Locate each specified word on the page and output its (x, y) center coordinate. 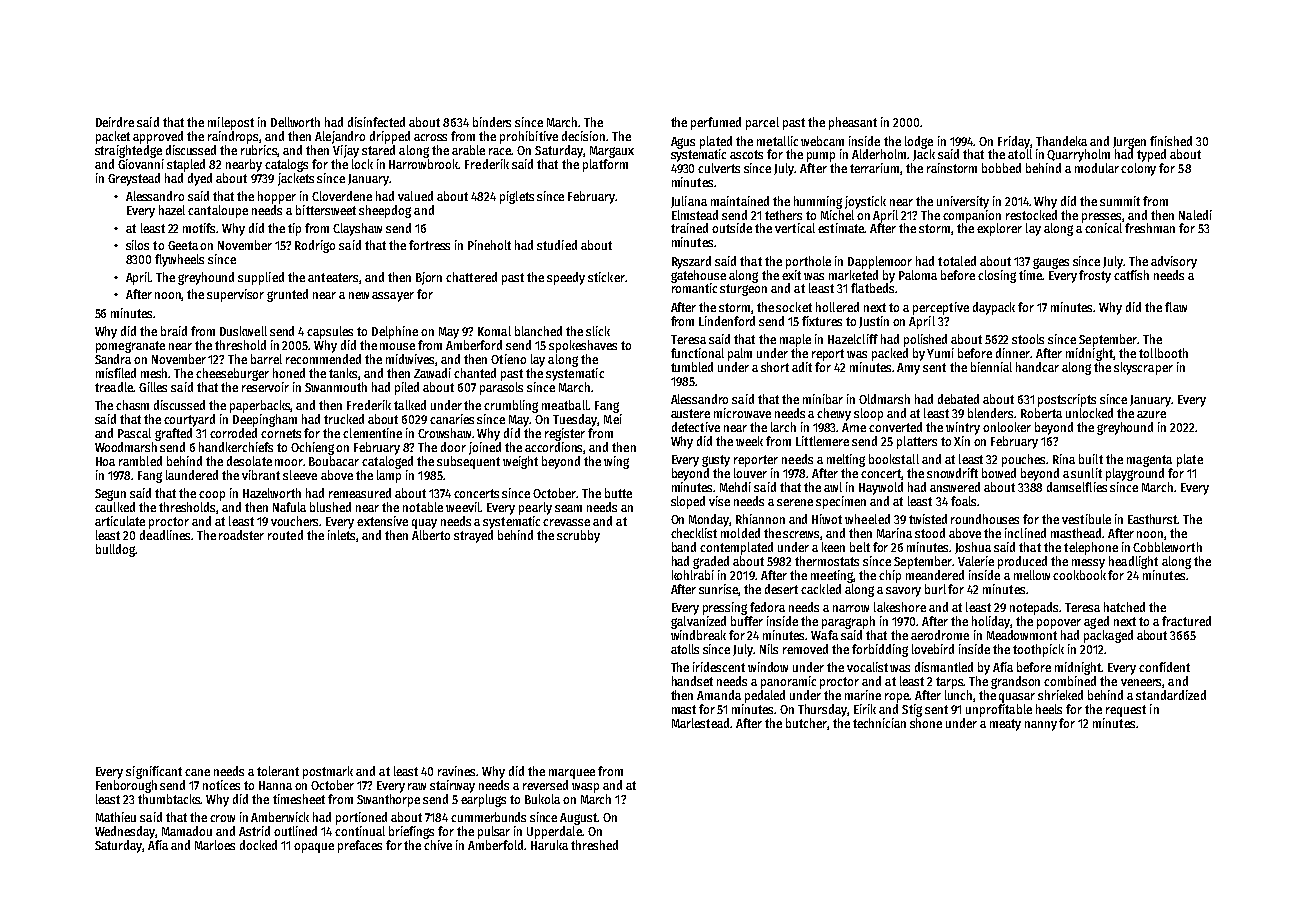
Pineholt (489, 245)
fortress (429, 245)
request (1126, 711)
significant (154, 772)
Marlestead (700, 723)
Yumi (940, 353)
